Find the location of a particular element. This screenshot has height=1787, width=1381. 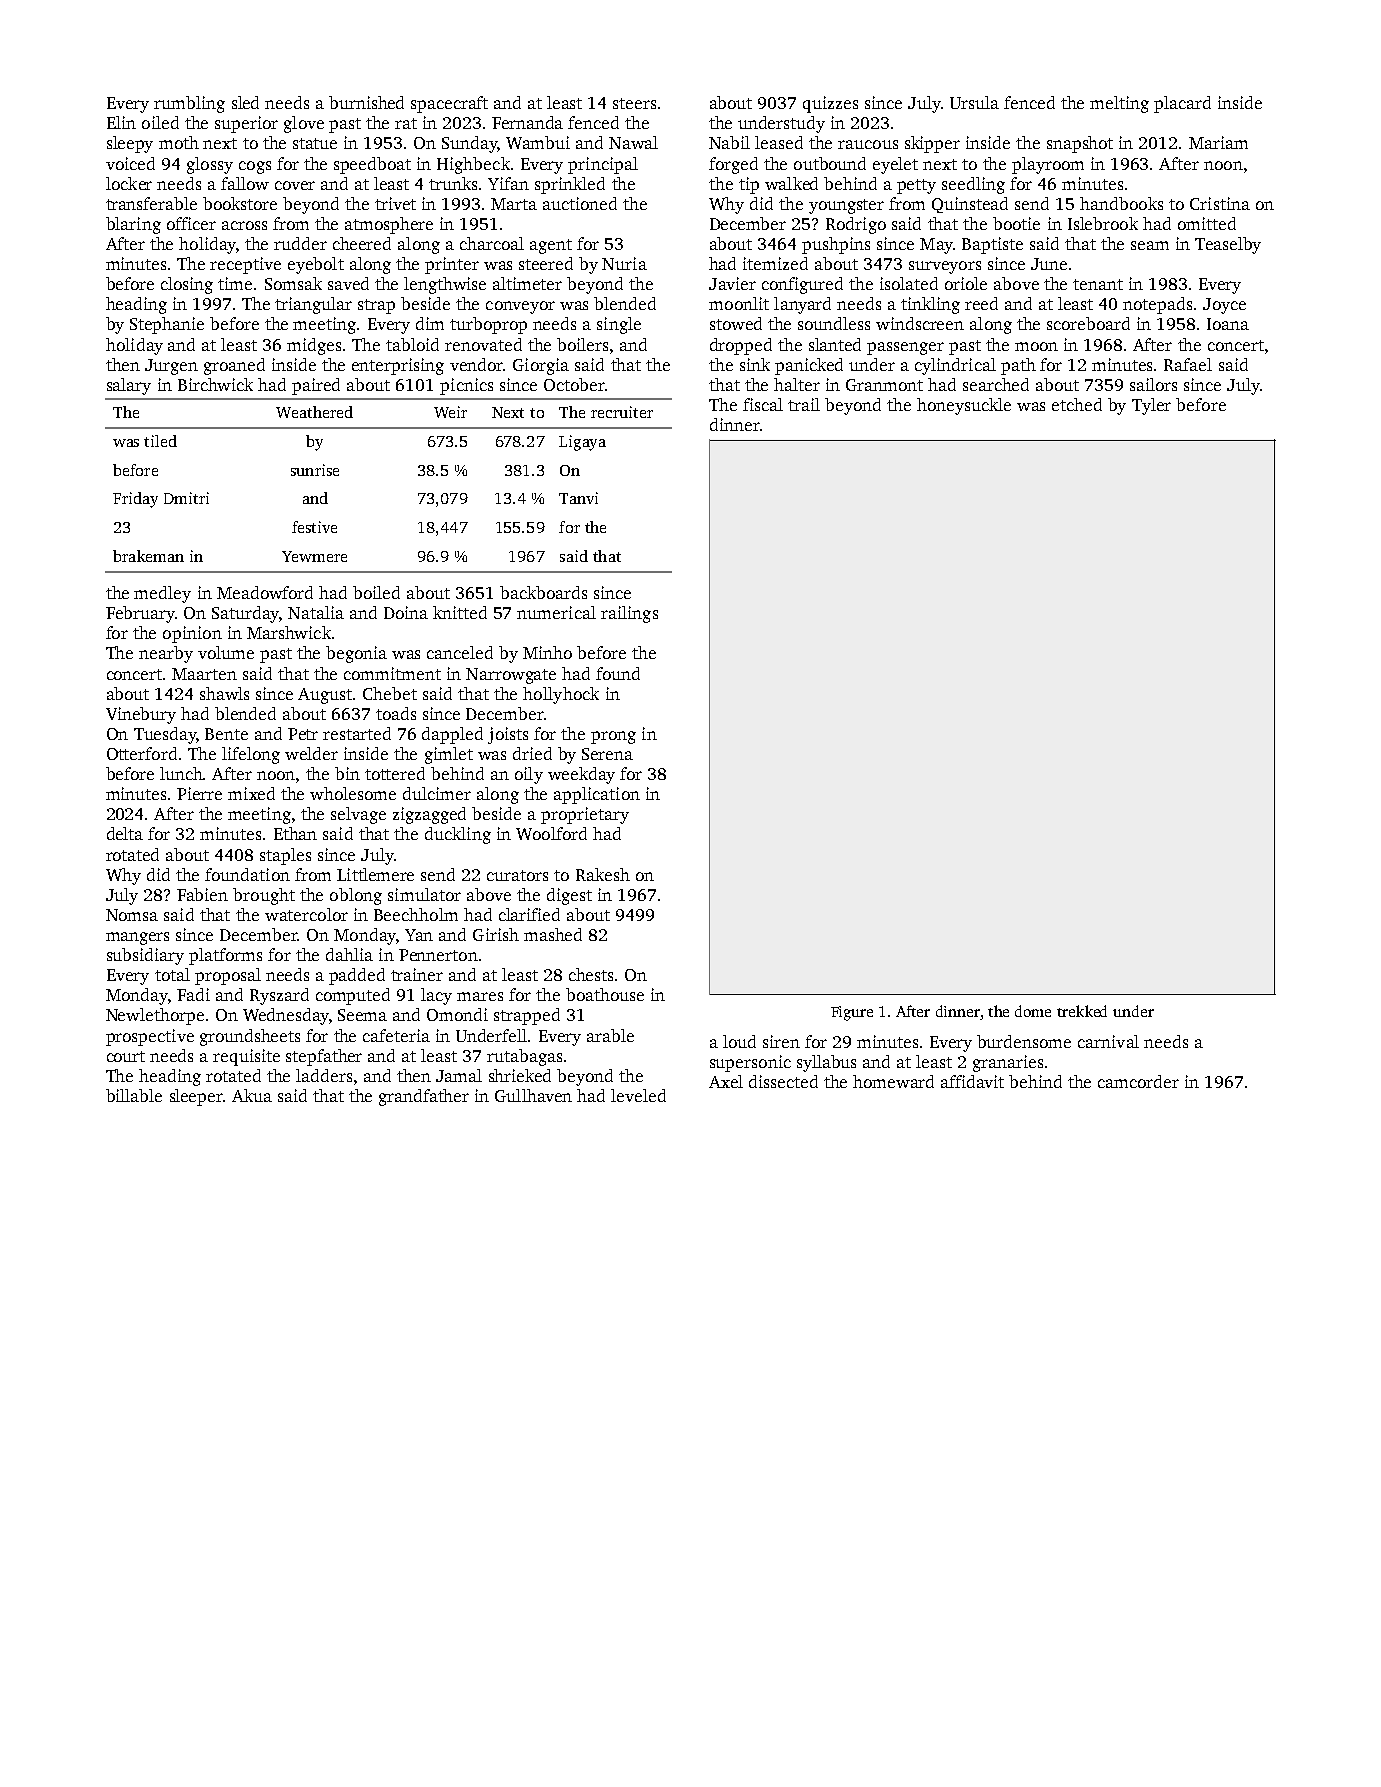

fiscal is located at coordinates (763, 404).
